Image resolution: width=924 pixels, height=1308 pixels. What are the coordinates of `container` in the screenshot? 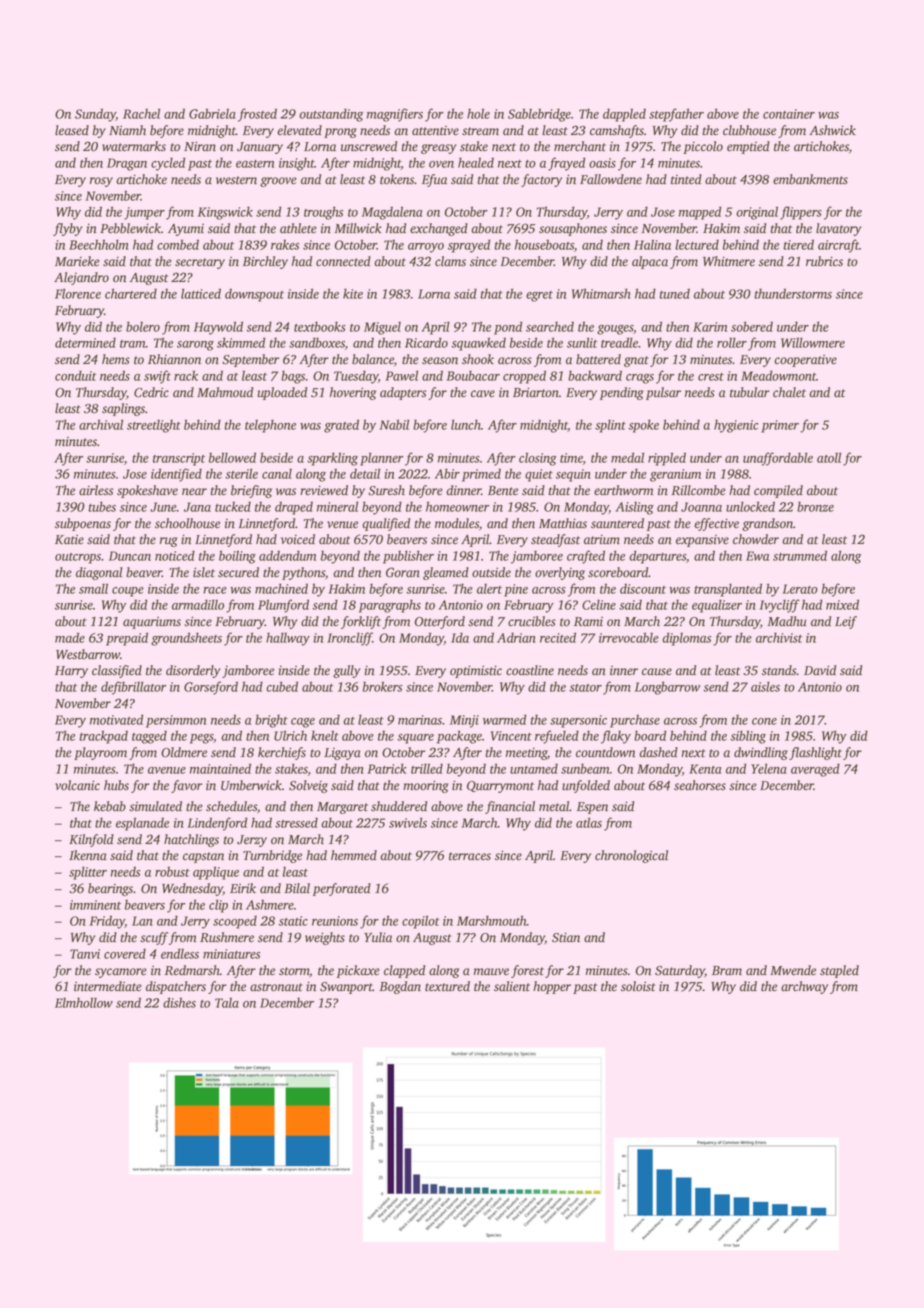 It's located at (789, 114).
